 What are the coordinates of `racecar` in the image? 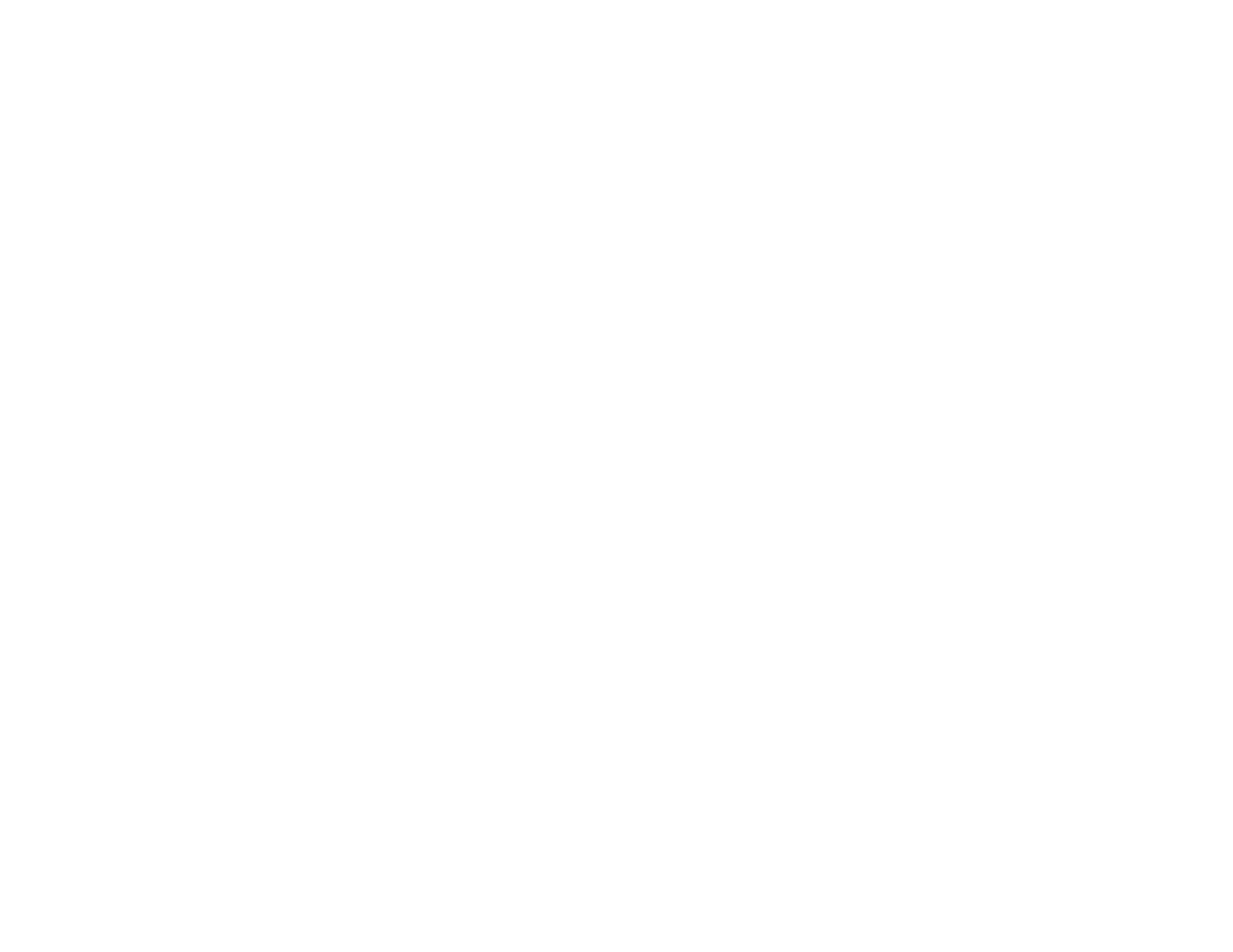 It's located at (226, 170).
